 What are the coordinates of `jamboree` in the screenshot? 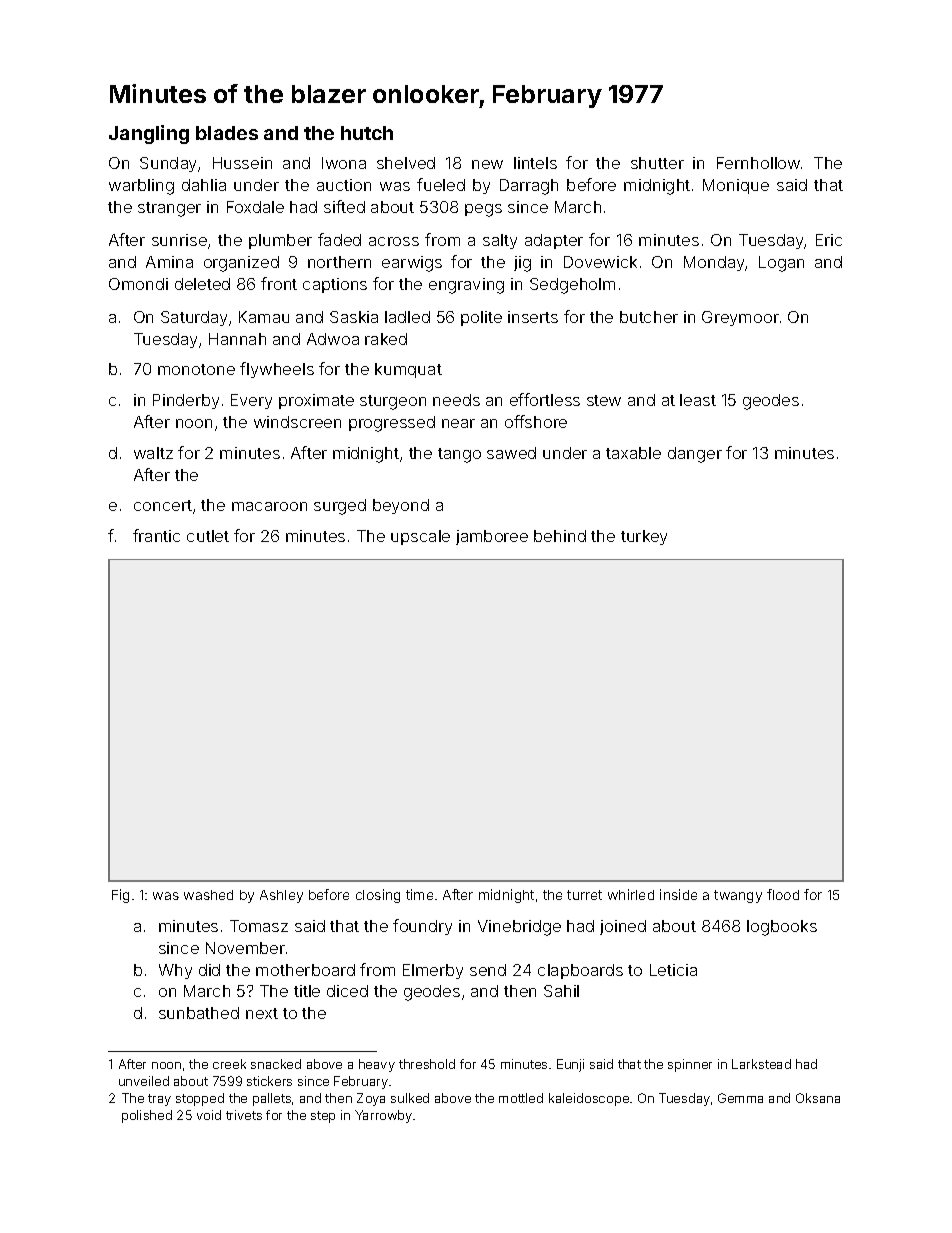 It's located at (492, 537).
